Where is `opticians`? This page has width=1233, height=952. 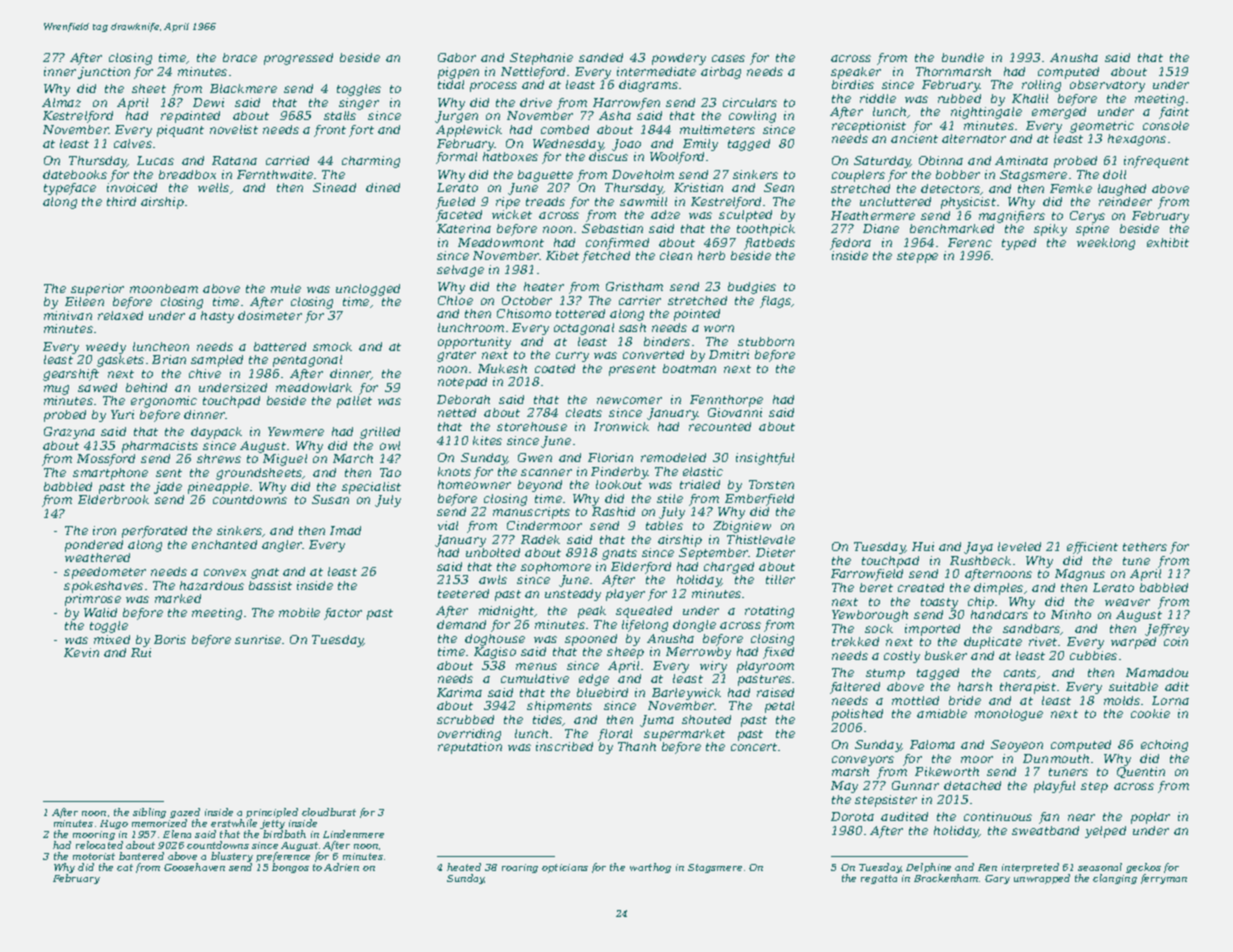 opticians is located at coordinates (565, 868).
